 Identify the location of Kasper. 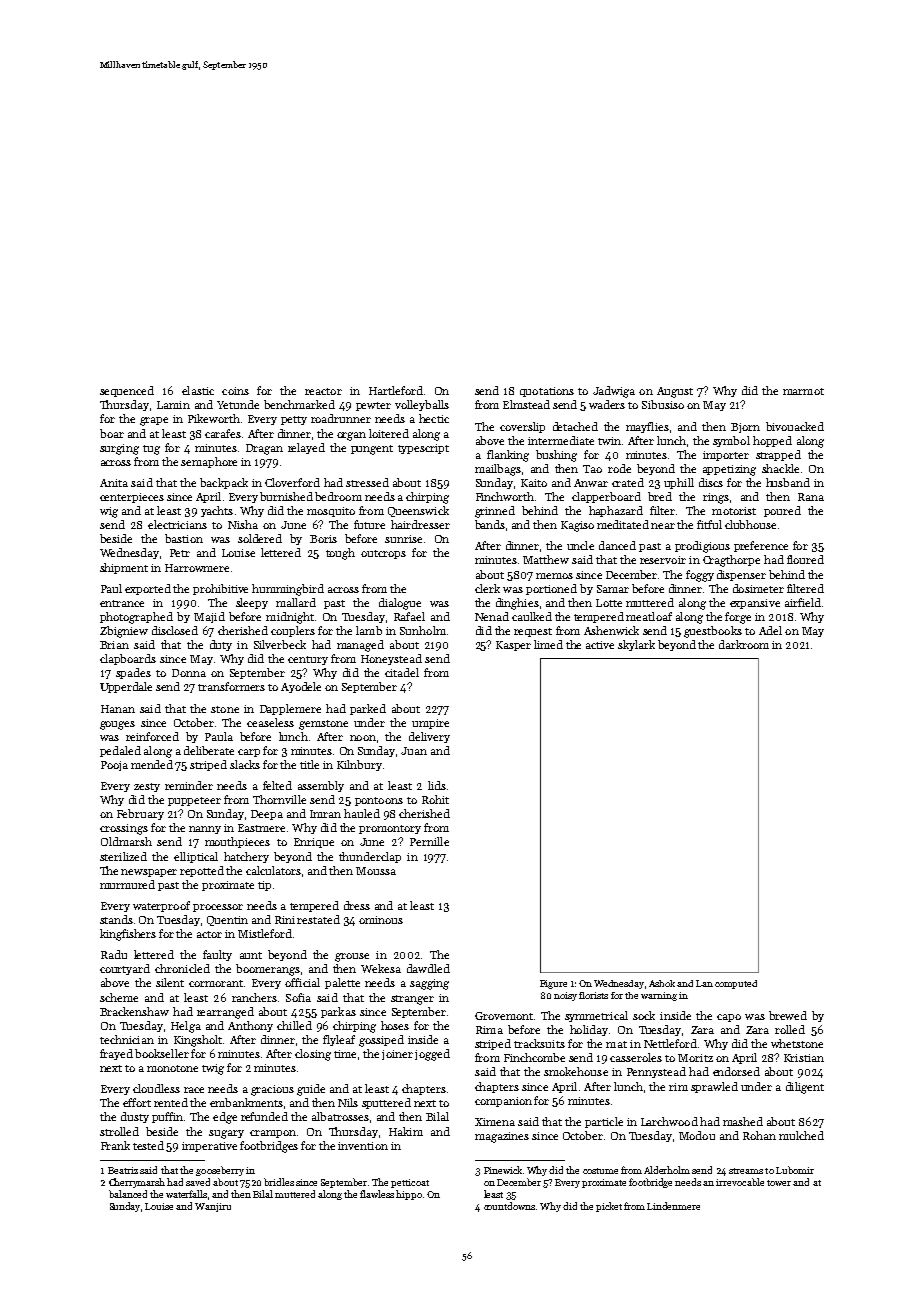
(513, 646).
